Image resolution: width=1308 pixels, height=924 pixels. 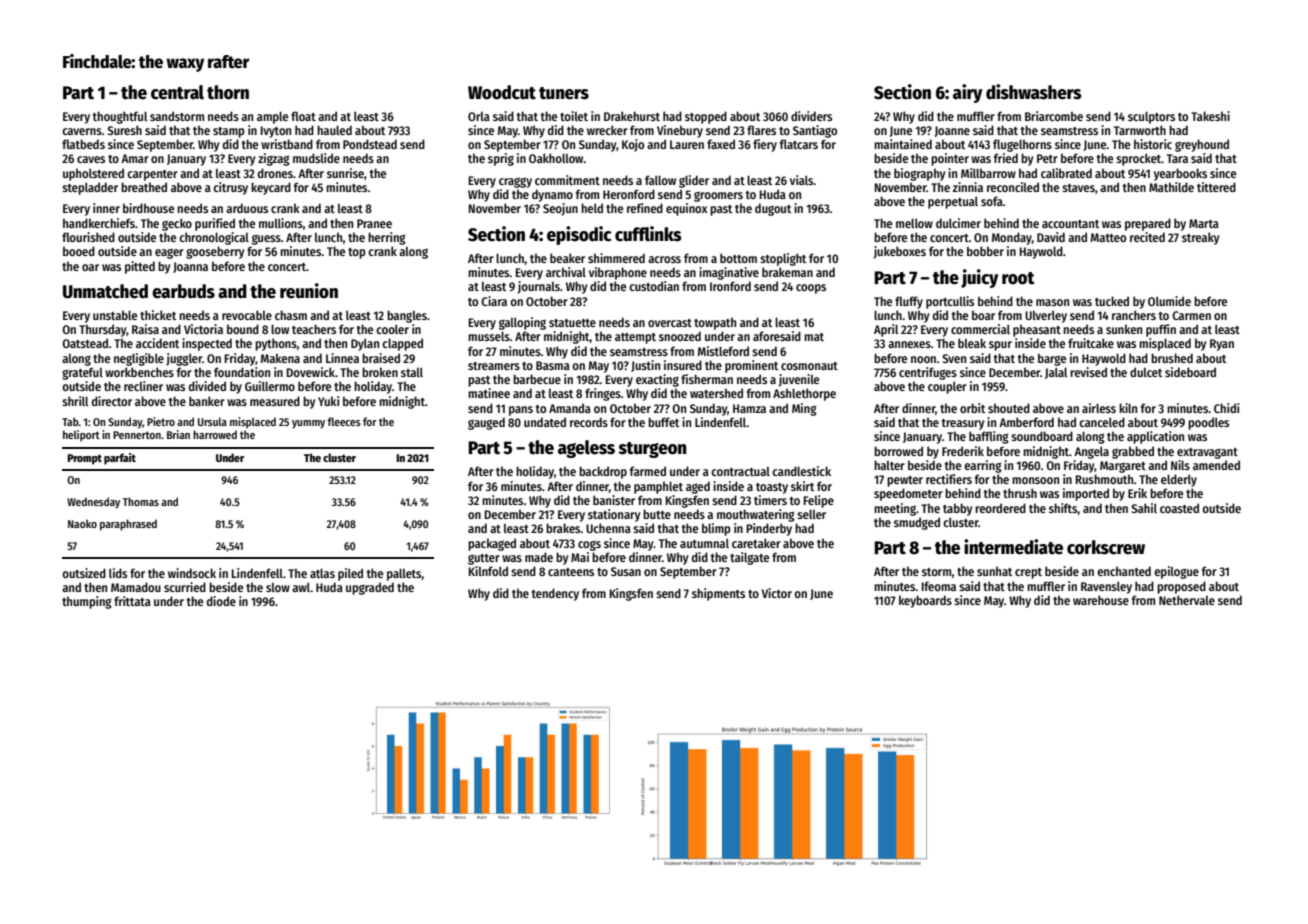 What do you see at coordinates (1006, 158) in the image?
I see `fried` at bounding box center [1006, 158].
